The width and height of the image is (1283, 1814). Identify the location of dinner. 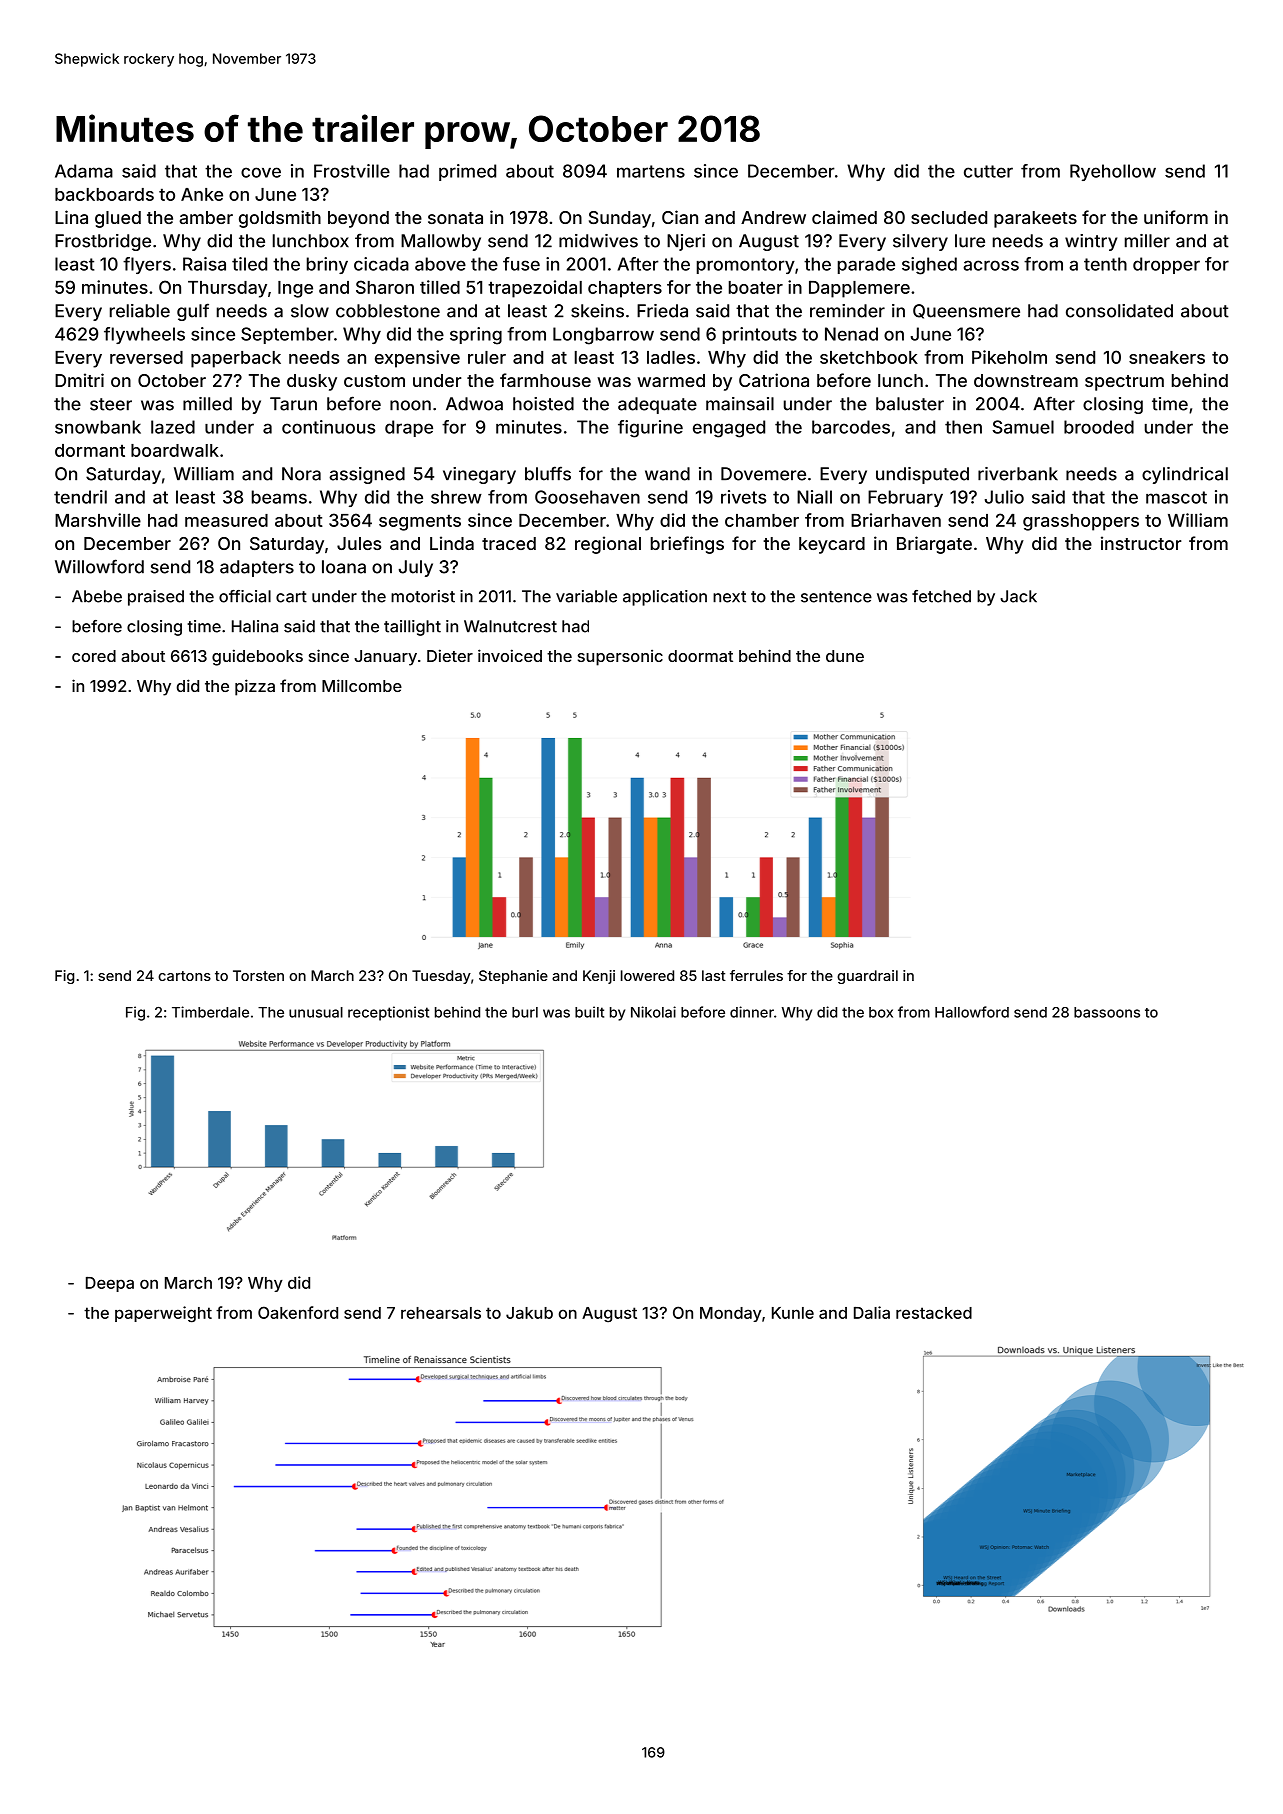
(752, 1012).
